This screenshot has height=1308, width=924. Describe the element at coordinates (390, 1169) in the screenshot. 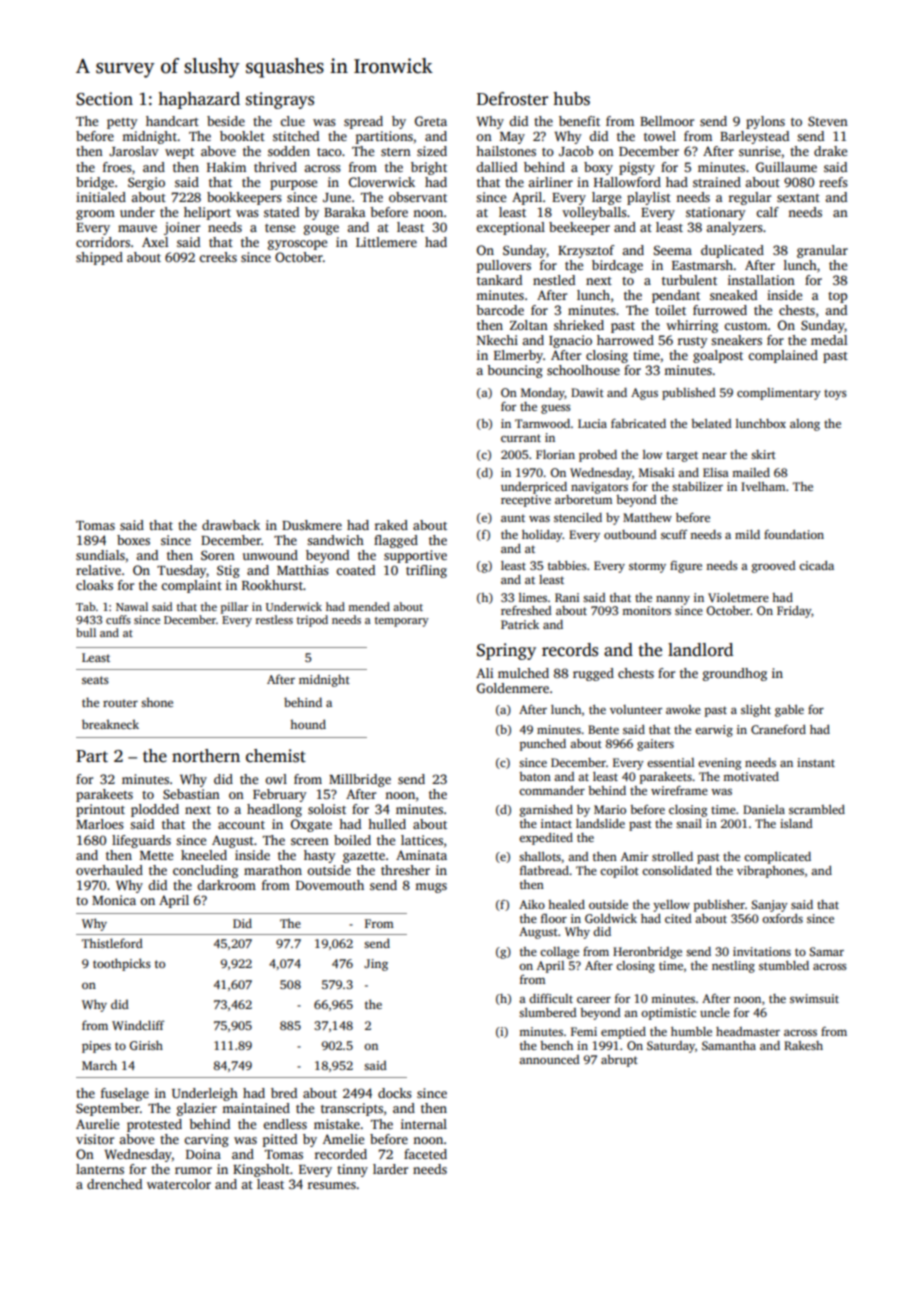

I see `larder` at that location.
